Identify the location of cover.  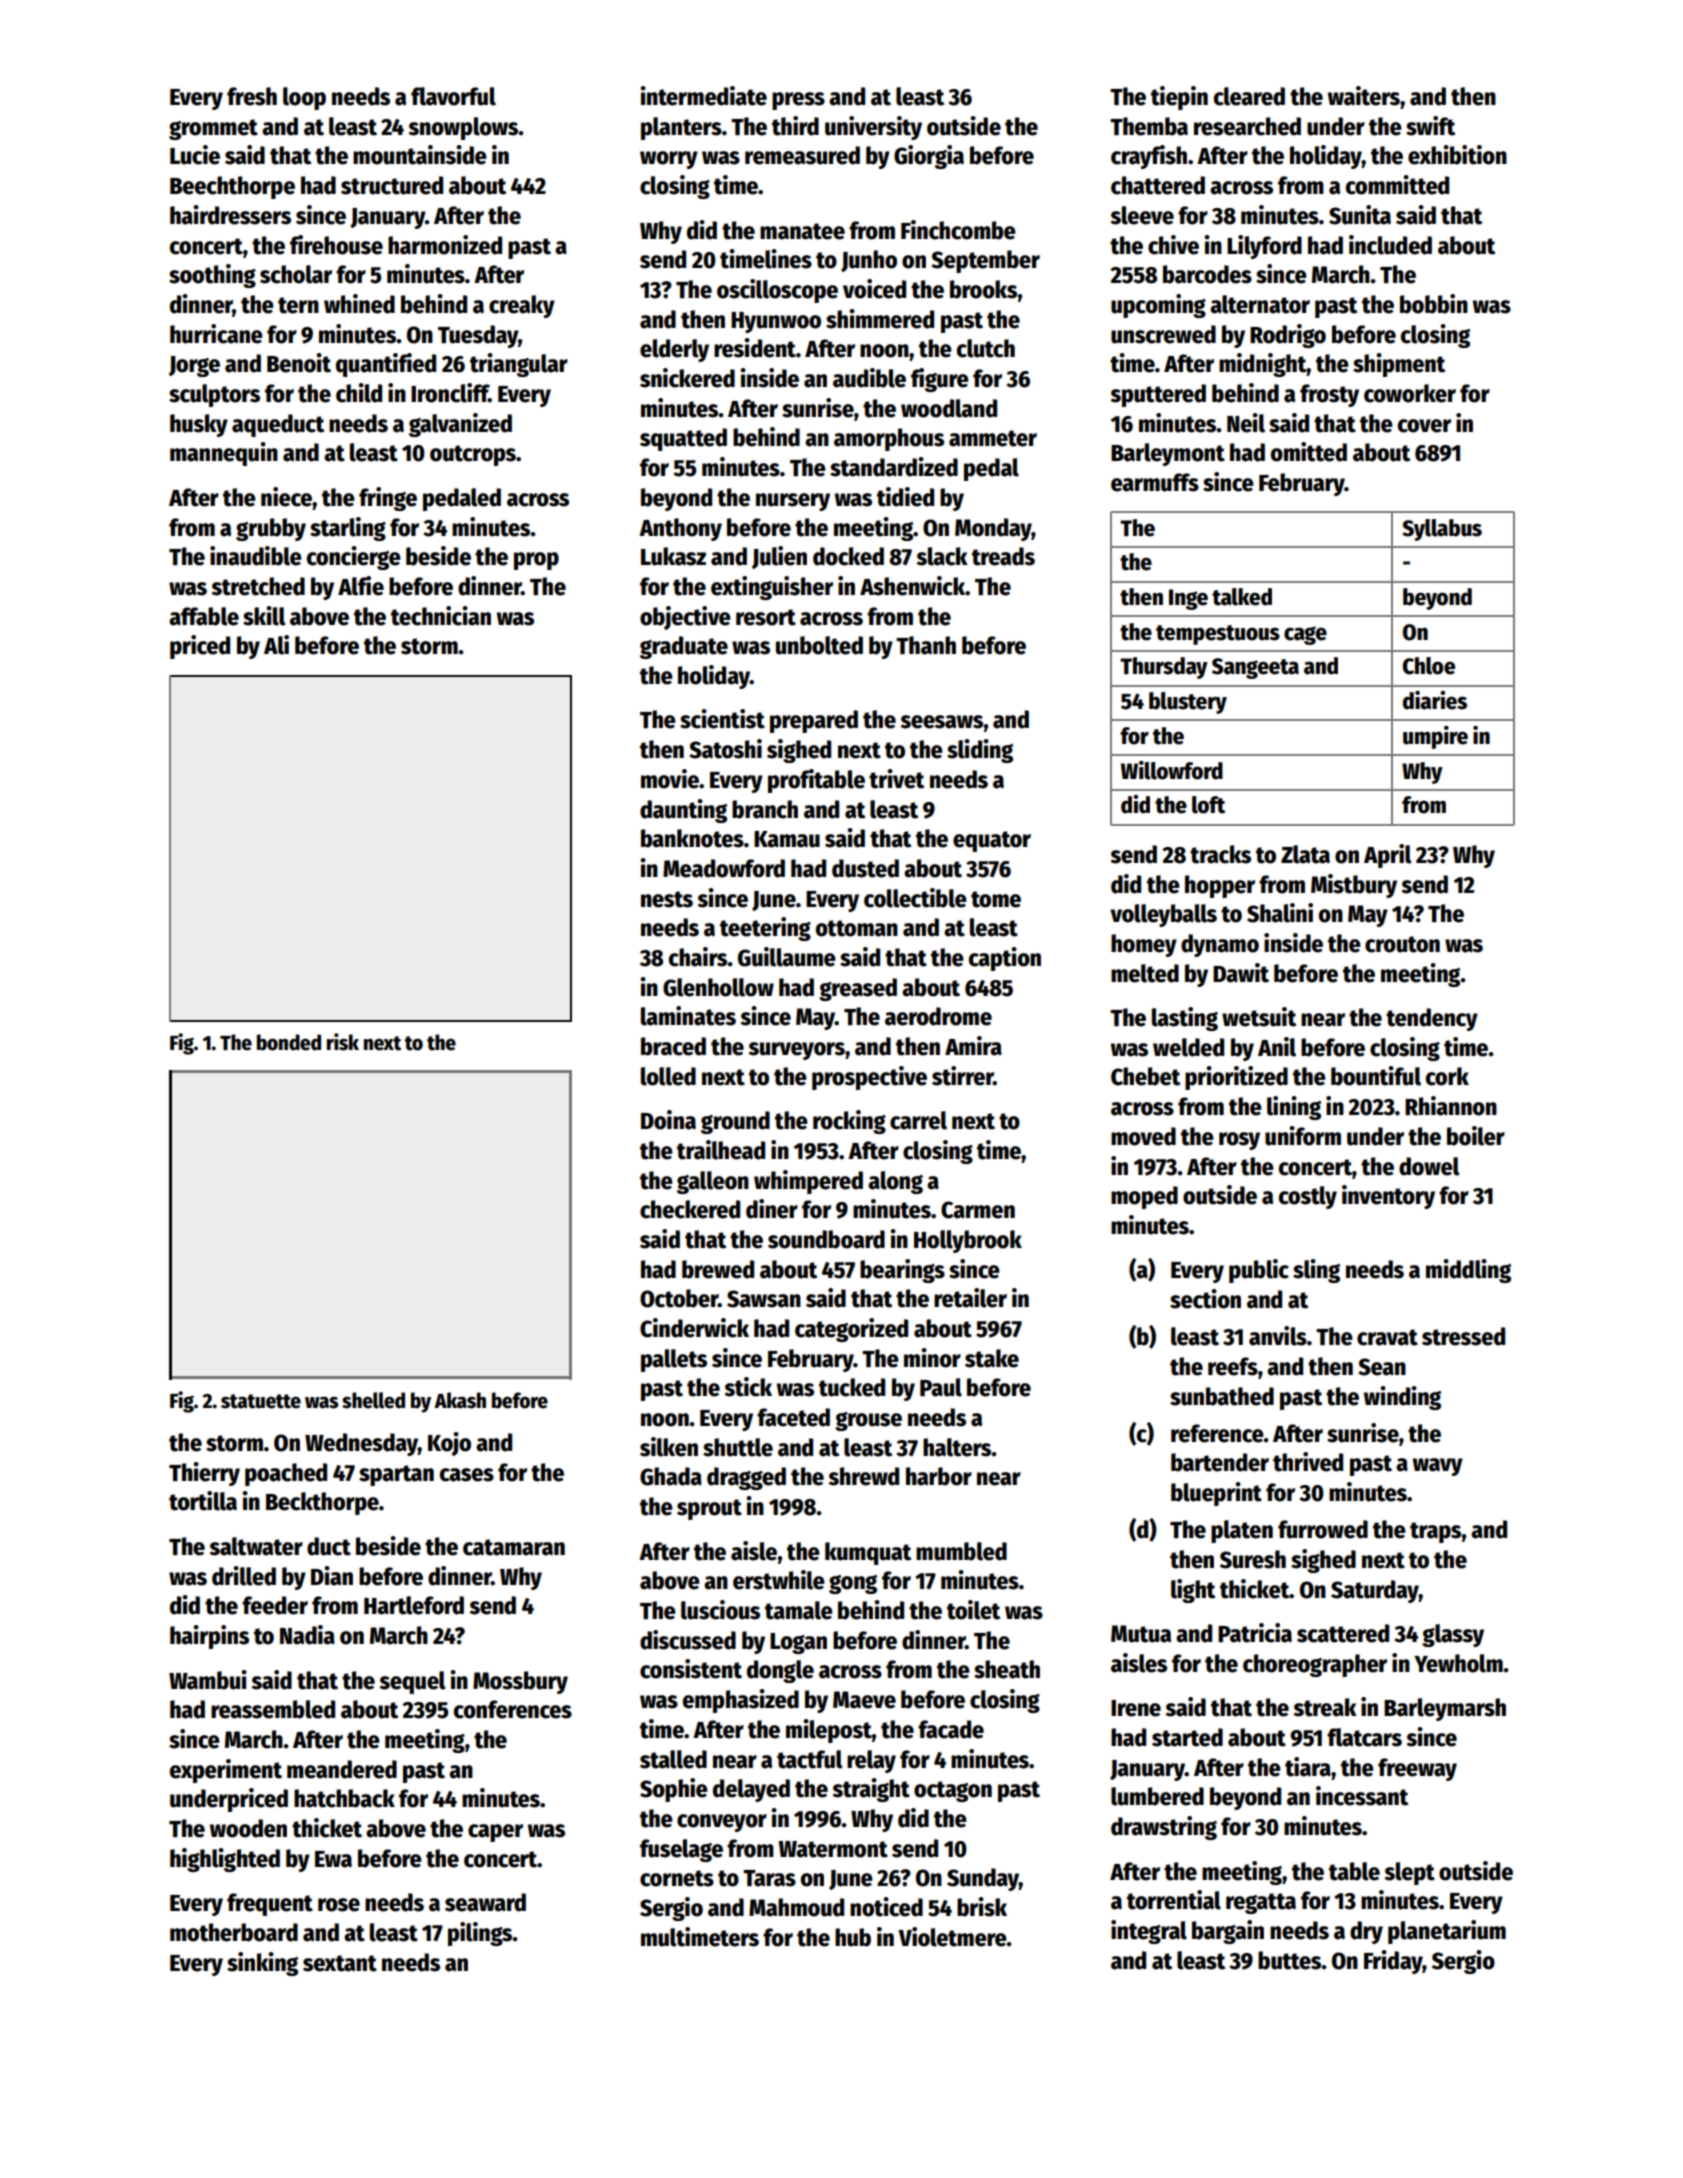
(1424, 426).
